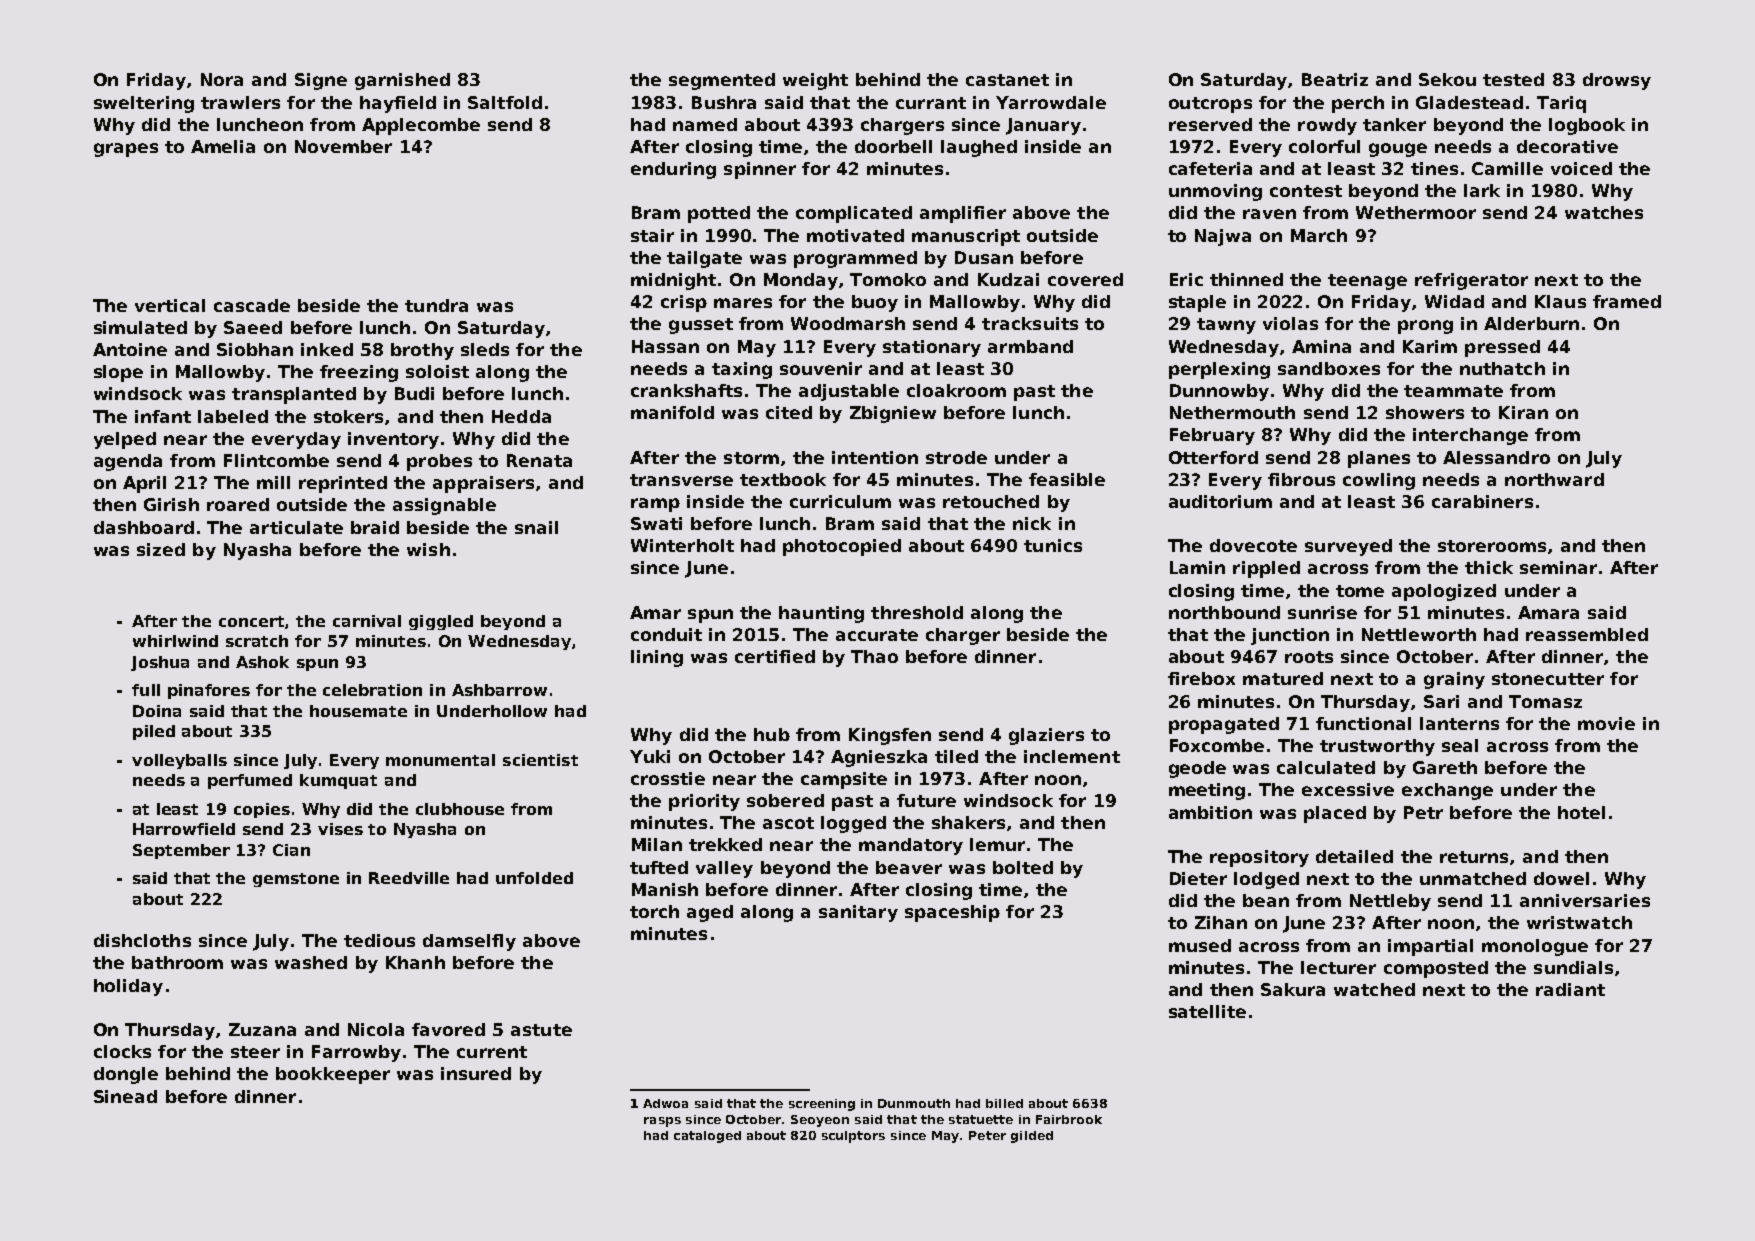  I want to click on violas, so click(1290, 323).
